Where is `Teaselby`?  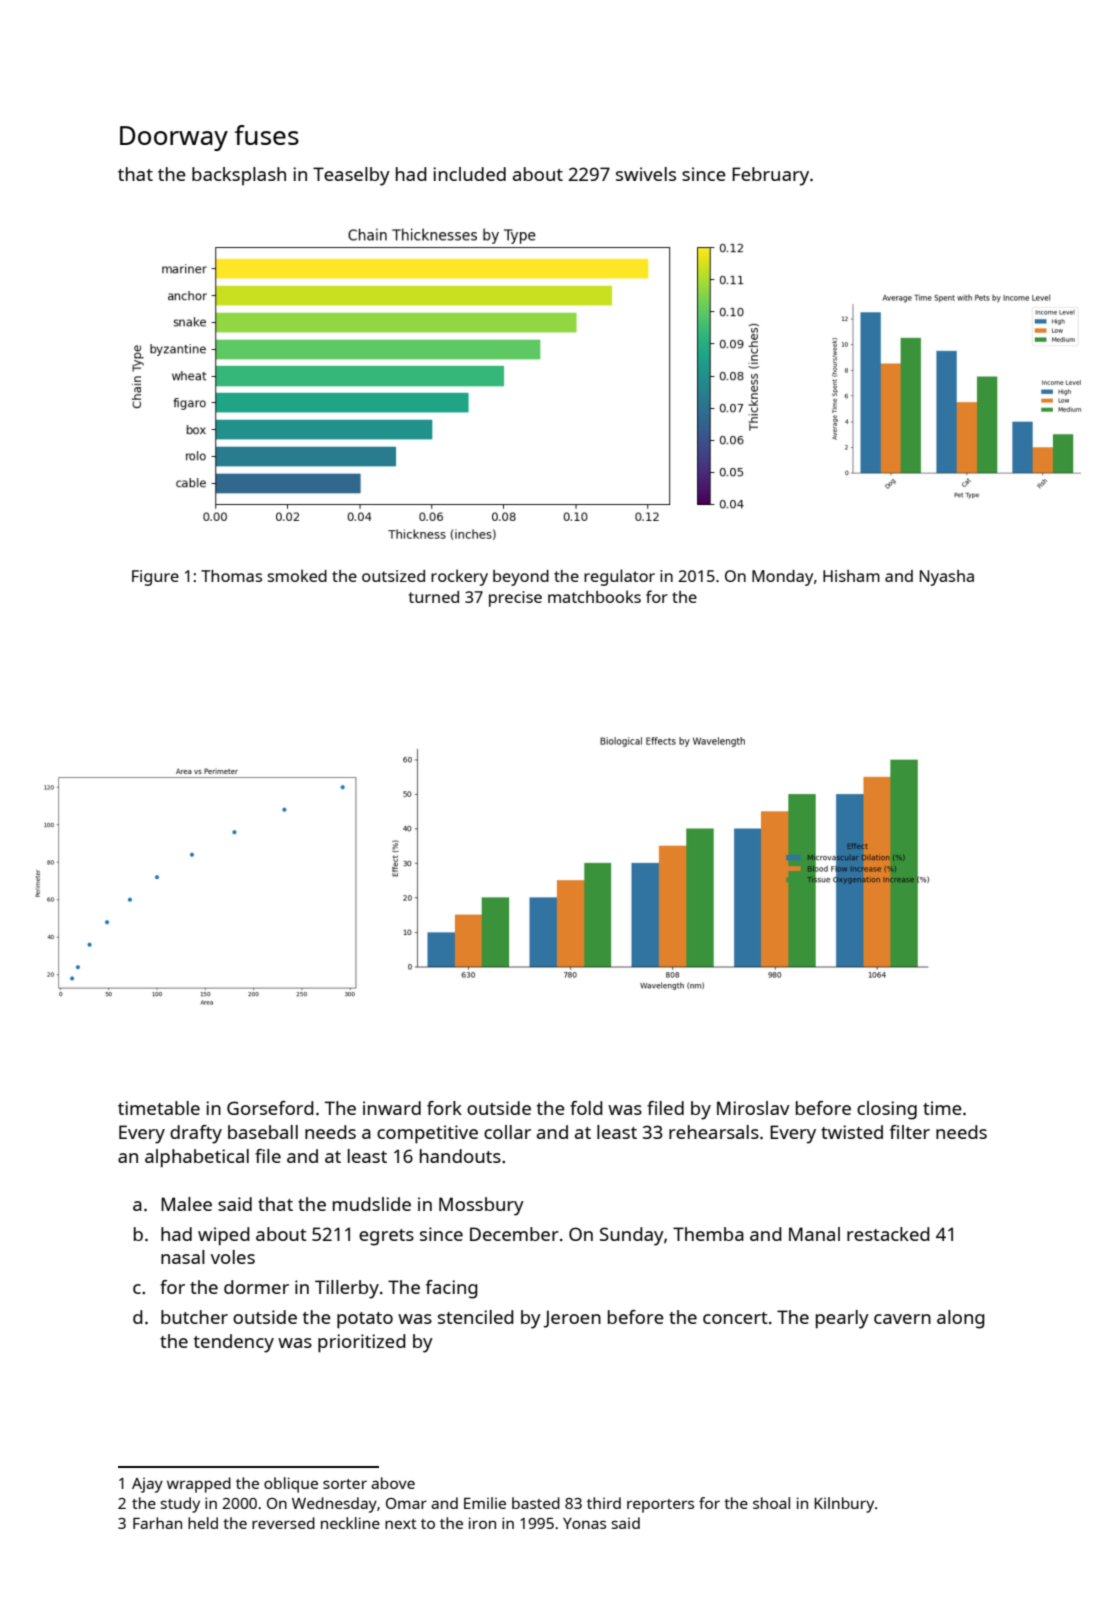 Teaselby is located at coordinates (351, 176).
